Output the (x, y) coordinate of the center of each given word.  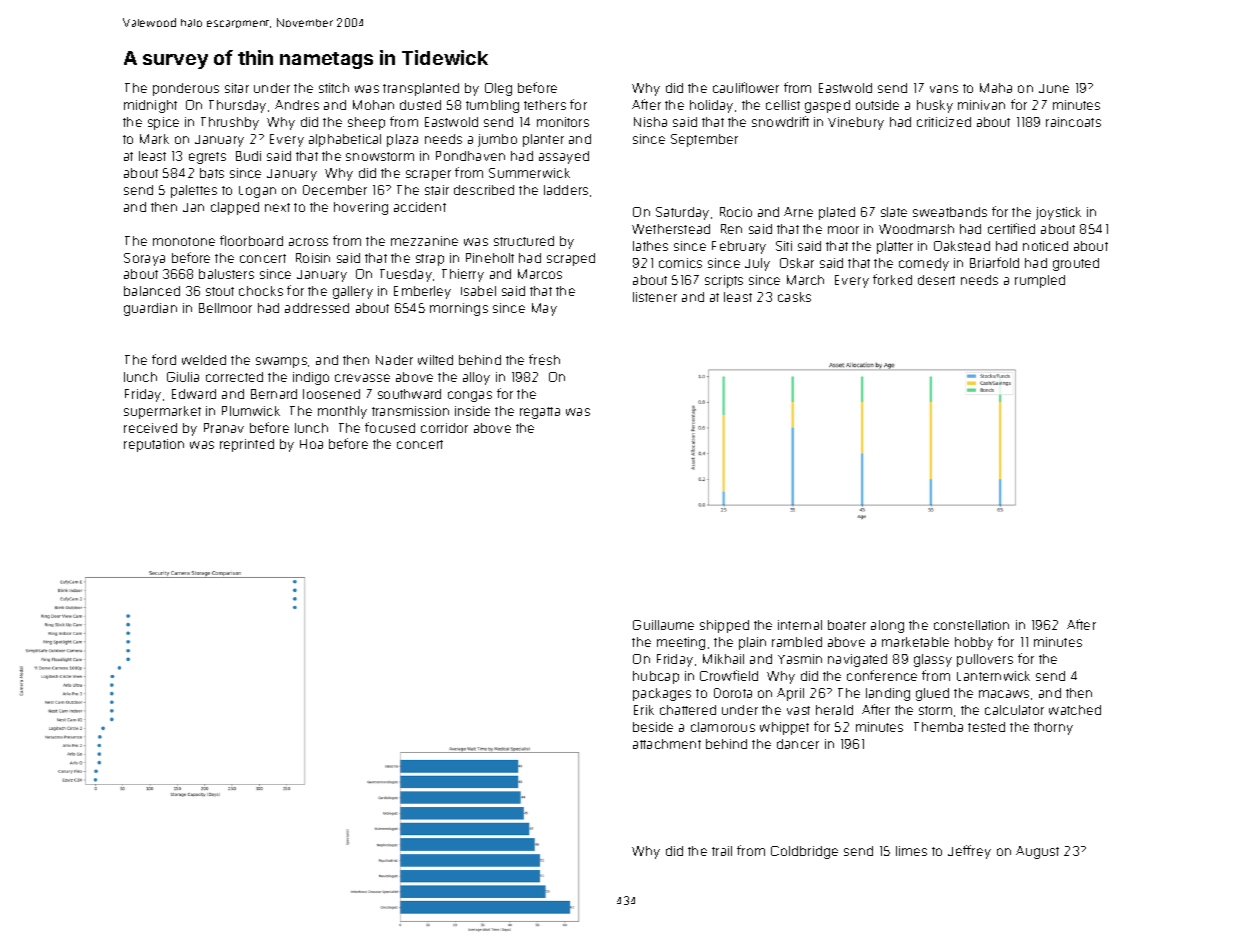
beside (653, 727)
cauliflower (746, 87)
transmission (410, 411)
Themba (938, 727)
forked (892, 279)
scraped (571, 259)
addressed (317, 308)
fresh (544, 359)
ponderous (186, 89)
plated (837, 213)
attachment (667, 744)
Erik (644, 710)
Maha (996, 88)
